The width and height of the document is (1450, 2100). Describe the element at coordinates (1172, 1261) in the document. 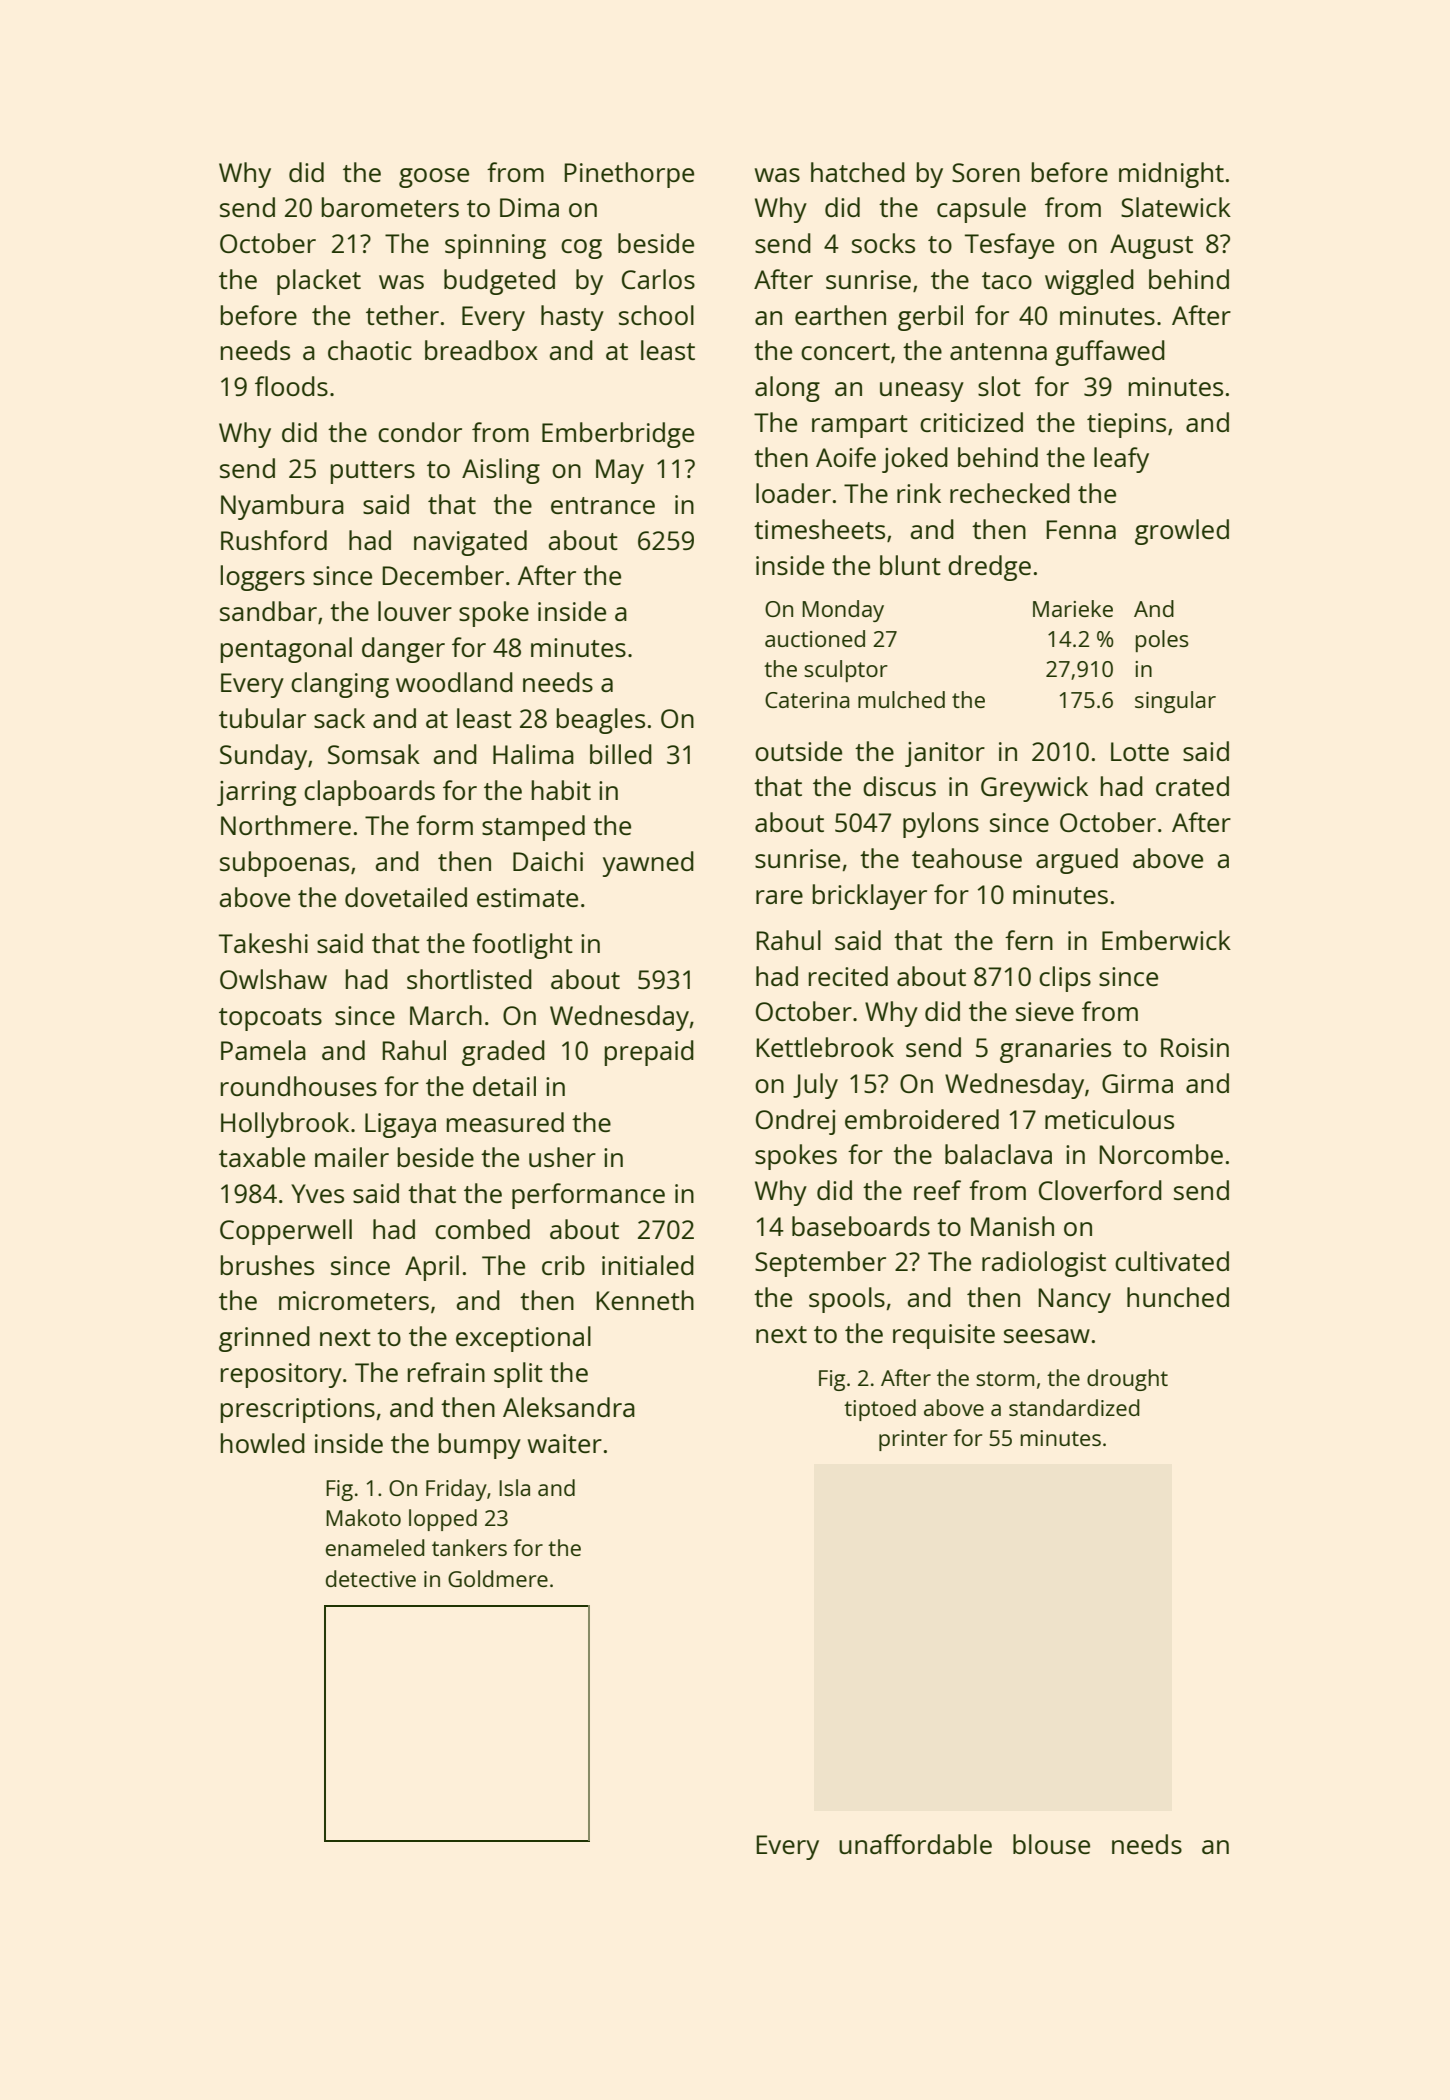

I see `cultivated` at that location.
